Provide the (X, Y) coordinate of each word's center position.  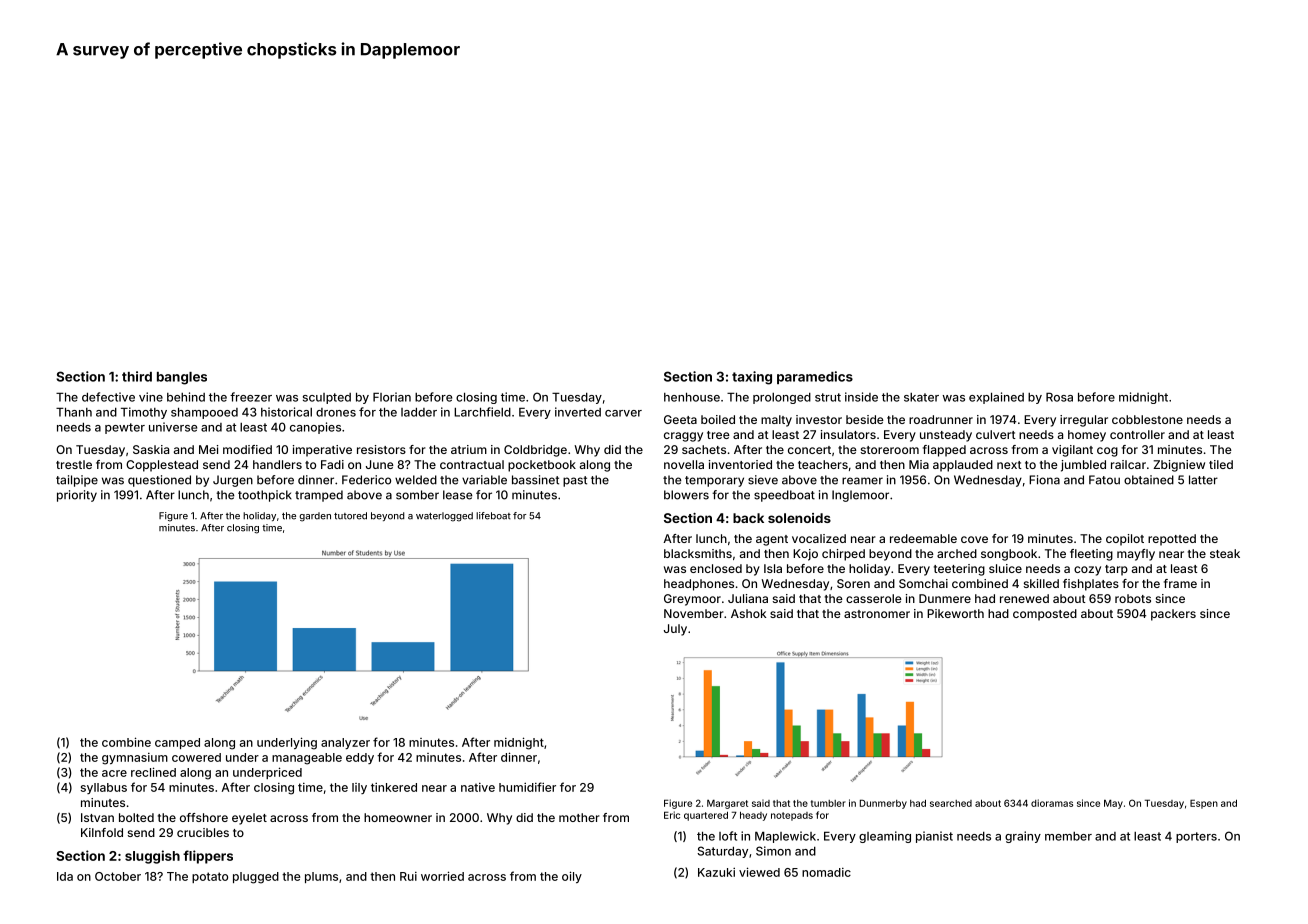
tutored (350, 516)
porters (1196, 837)
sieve (763, 480)
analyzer (345, 743)
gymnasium (135, 759)
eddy (360, 758)
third (137, 376)
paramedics (815, 377)
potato (210, 877)
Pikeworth (955, 613)
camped (177, 743)
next (1009, 465)
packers (1173, 615)
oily (572, 877)
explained (996, 398)
